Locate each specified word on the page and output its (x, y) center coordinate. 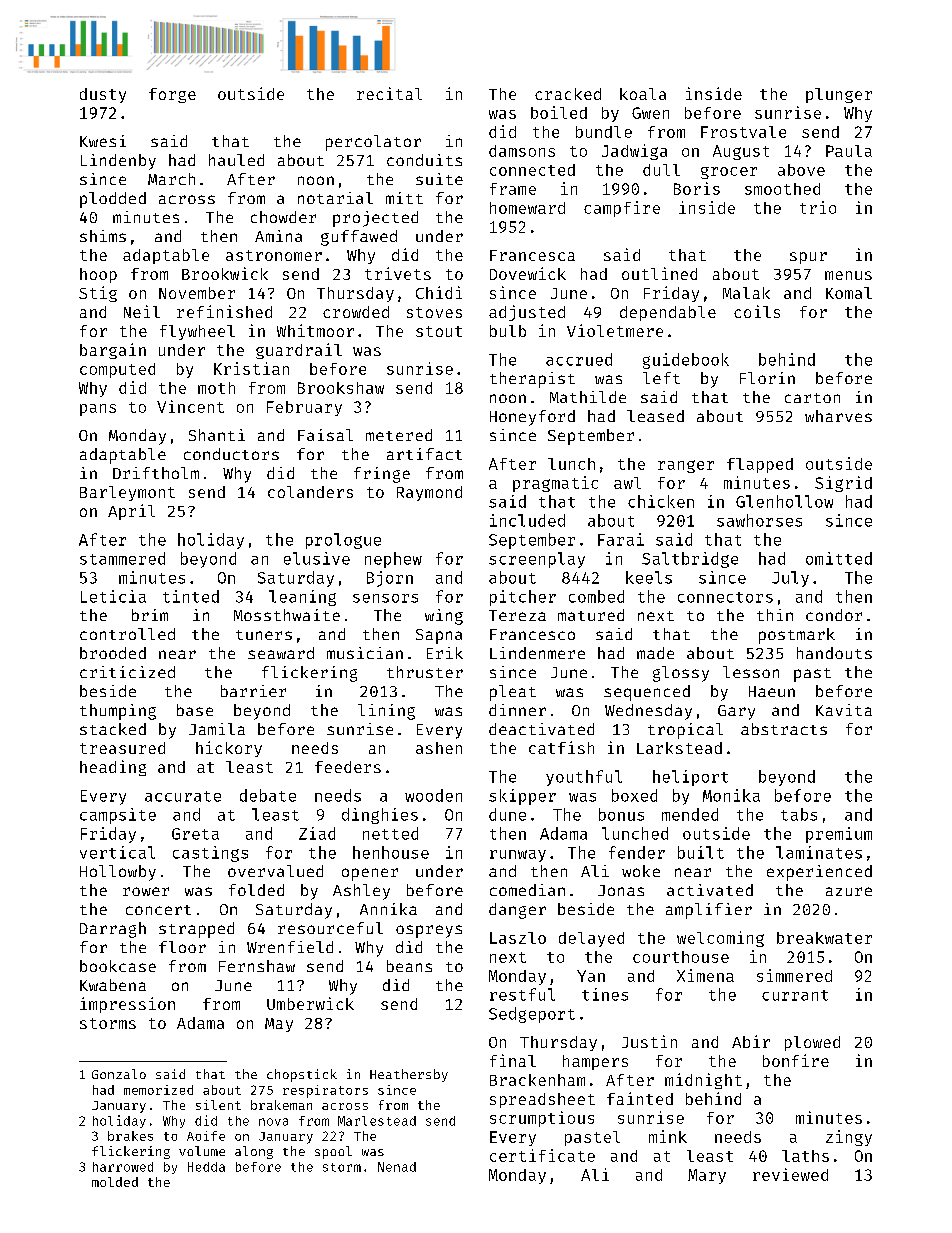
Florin (767, 378)
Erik (445, 653)
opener (370, 874)
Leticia (113, 596)
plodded (113, 200)
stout (439, 331)
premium (839, 835)
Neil (142, 311)
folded (256, 890)
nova (273, 1122)
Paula (849, 151)
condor (834, 615)
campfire (622, 209)
